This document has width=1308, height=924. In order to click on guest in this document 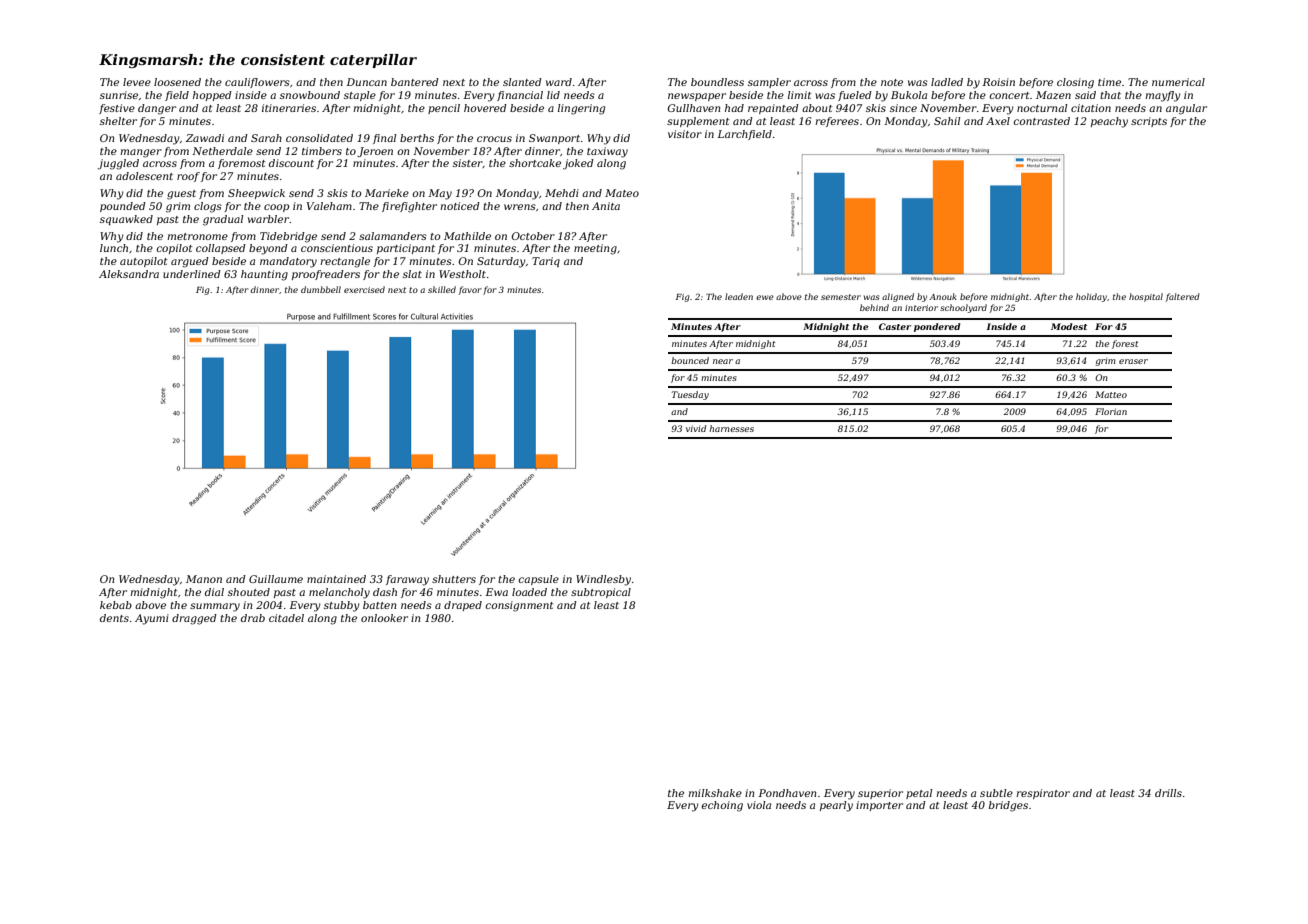, I will do `click(181, 195)`.
